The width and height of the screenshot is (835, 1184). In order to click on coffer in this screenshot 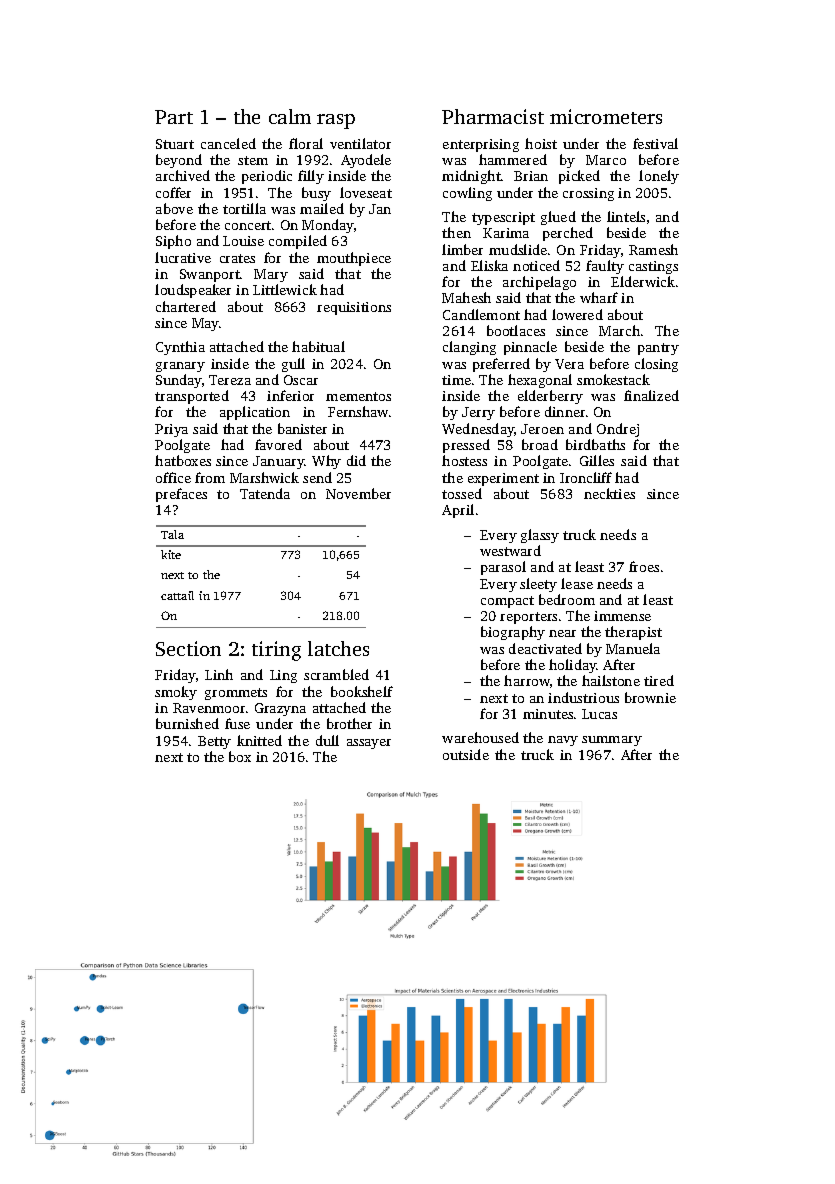, I will do `click(173, 192)`.
